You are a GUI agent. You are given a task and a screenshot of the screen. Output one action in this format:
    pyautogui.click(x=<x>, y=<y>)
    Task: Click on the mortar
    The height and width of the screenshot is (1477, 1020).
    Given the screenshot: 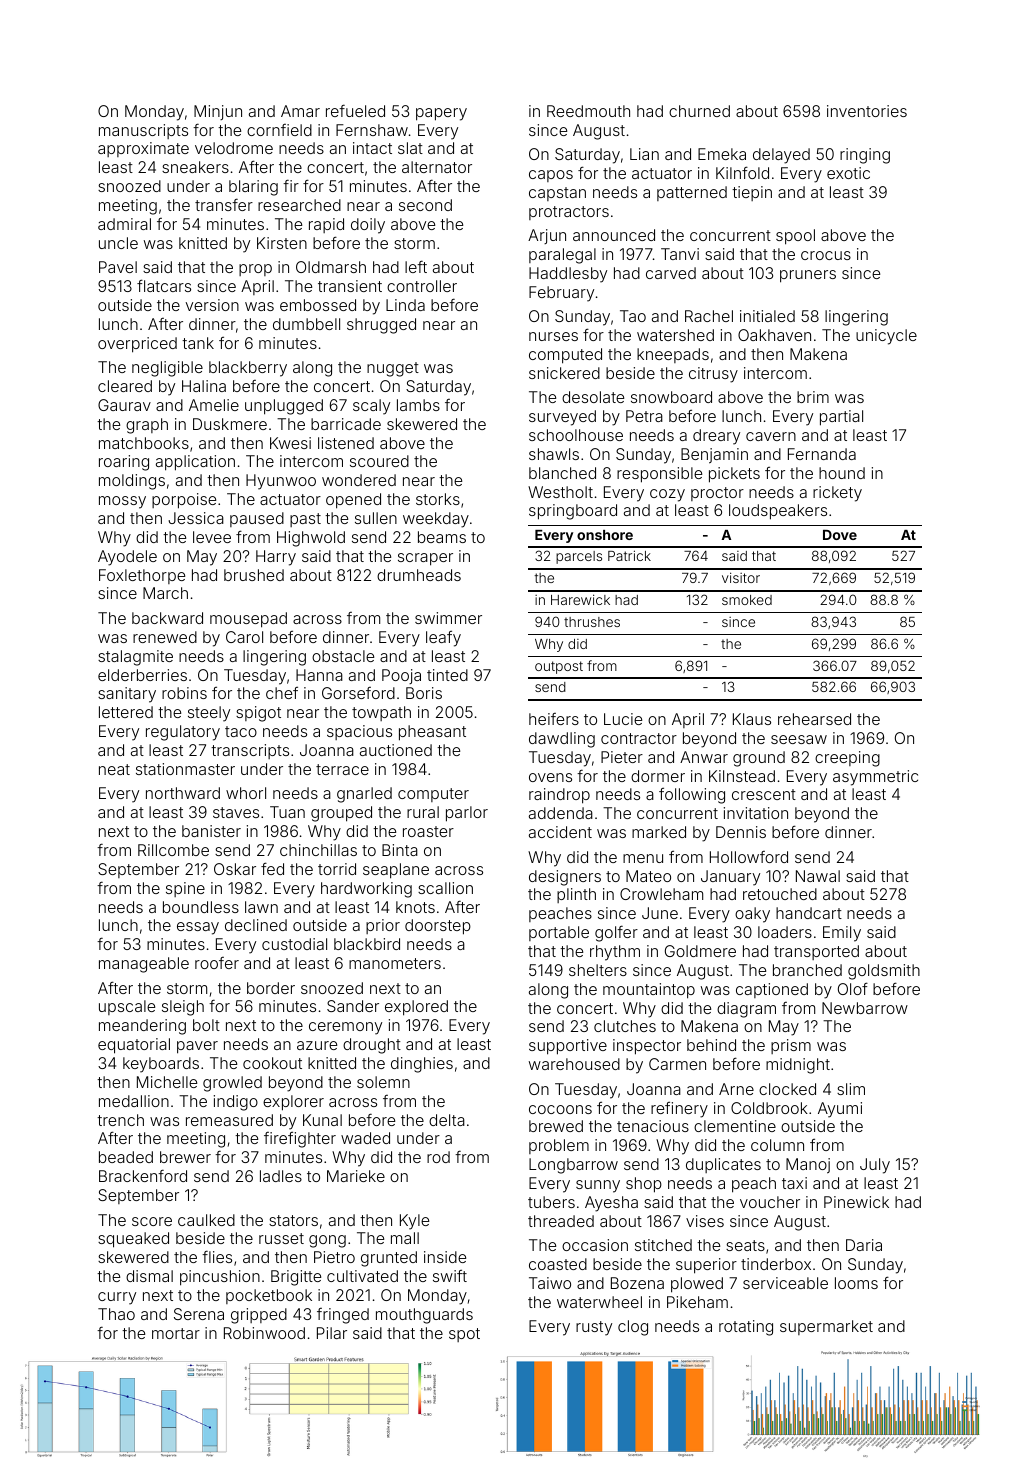 What is the action you would take?
    pyautogui.click(x=176, y=1333)
